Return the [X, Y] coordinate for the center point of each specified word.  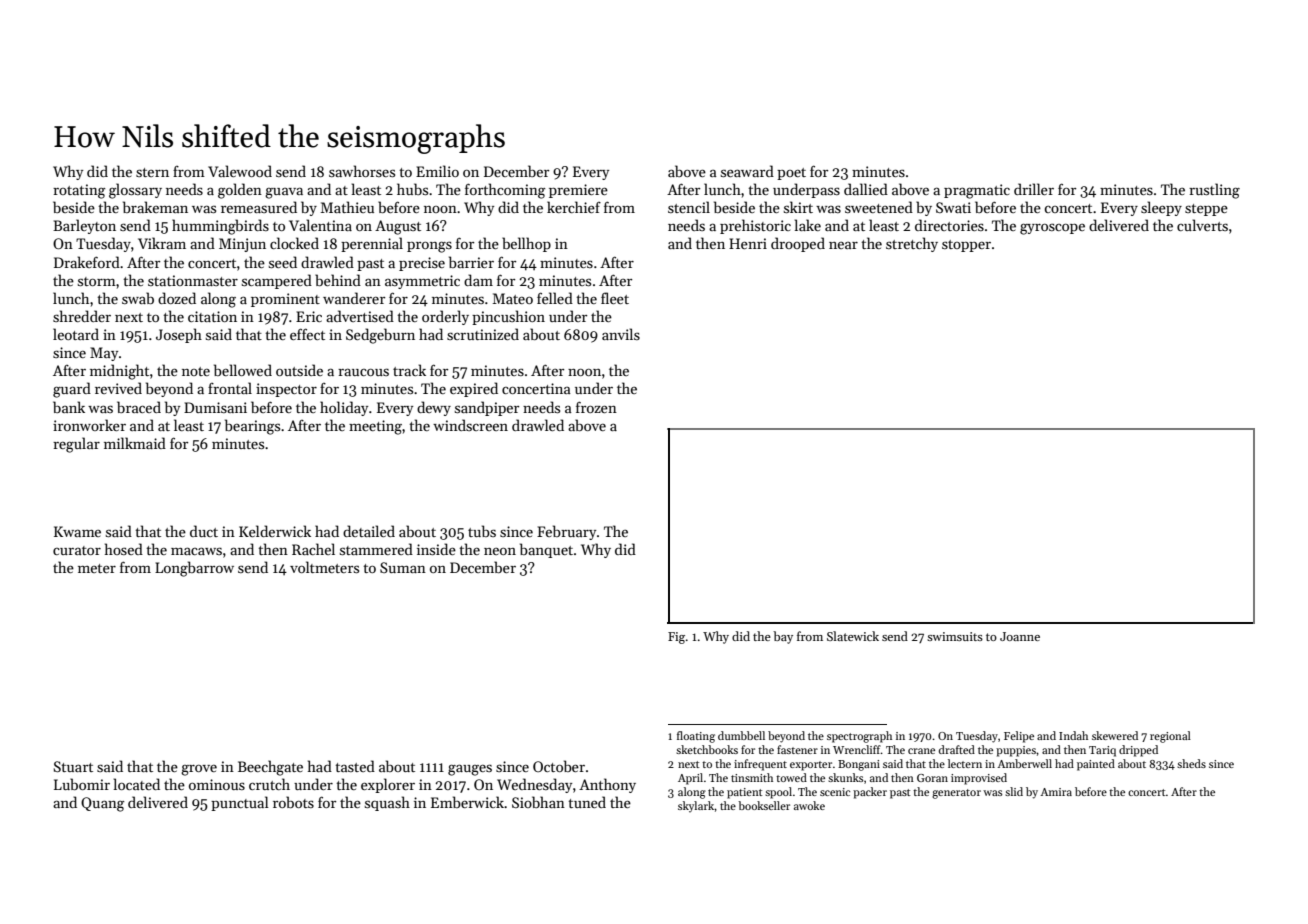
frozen [596, 407]
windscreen [470, 425]
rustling [1214, 191]
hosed [124, 549]
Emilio [437, 171]
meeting [375, 427]
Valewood [240, 171]
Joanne [1020, 636]
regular [76, 445]
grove [199, 770]
